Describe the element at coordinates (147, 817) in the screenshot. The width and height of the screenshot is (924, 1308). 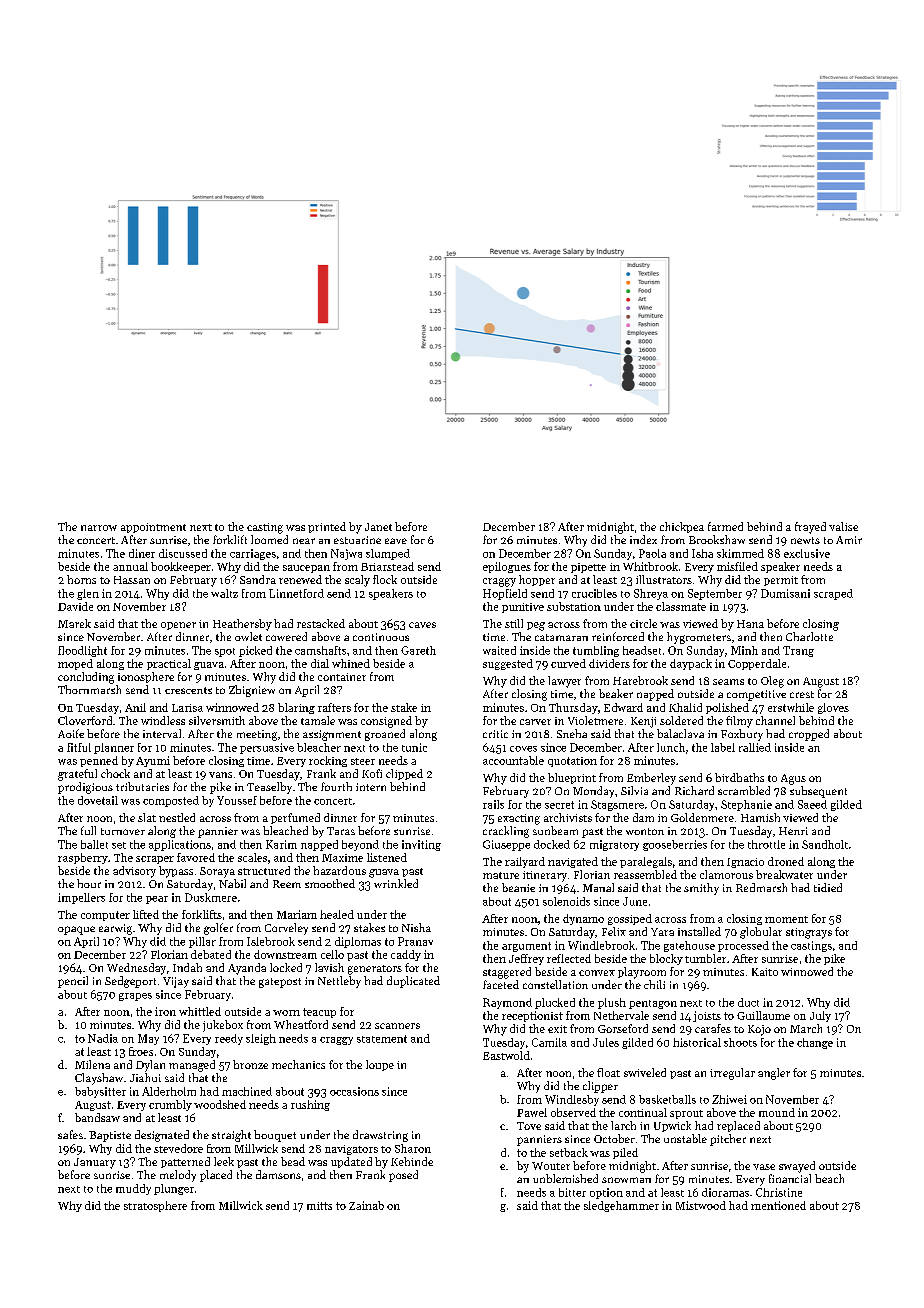
I see `slat` at that location.
